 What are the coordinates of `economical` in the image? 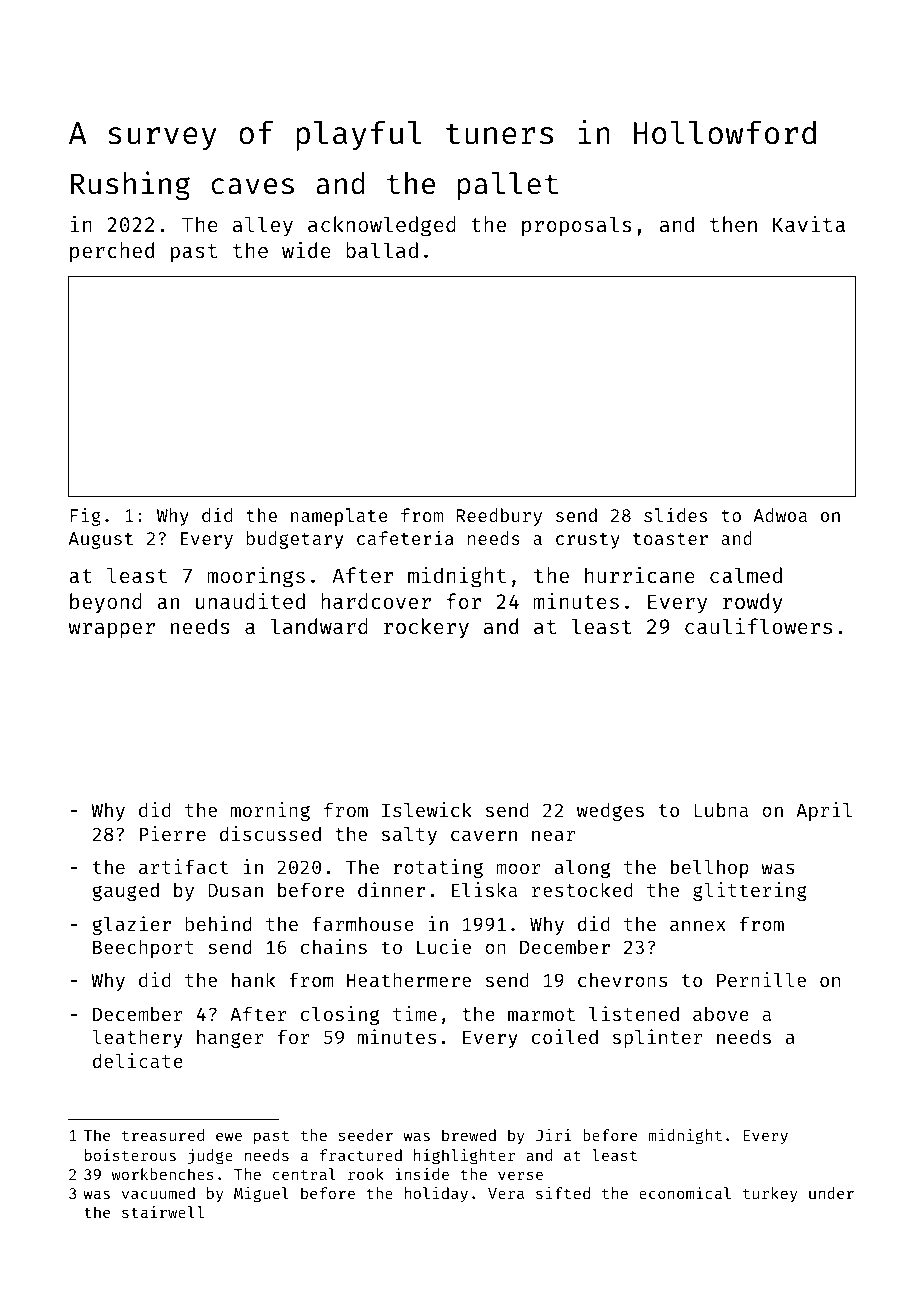 It's located at (685, 1193).
